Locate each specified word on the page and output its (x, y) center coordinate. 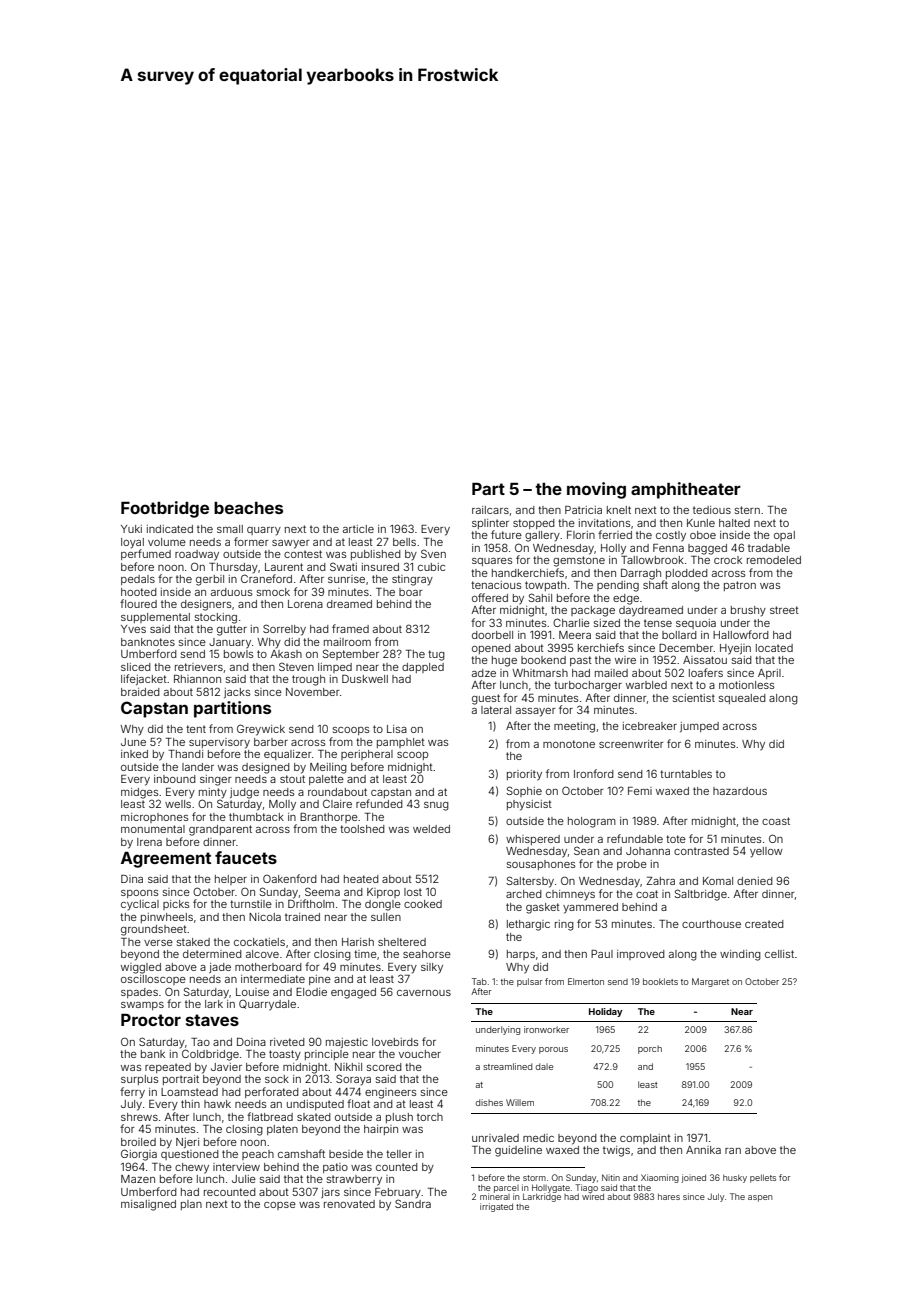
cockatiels (259, 942)
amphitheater (686, 490)
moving (596, 490)
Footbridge (165, 509)
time (365, 954)
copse (280, 1206)
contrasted (701, 851)
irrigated (496, 1207)
